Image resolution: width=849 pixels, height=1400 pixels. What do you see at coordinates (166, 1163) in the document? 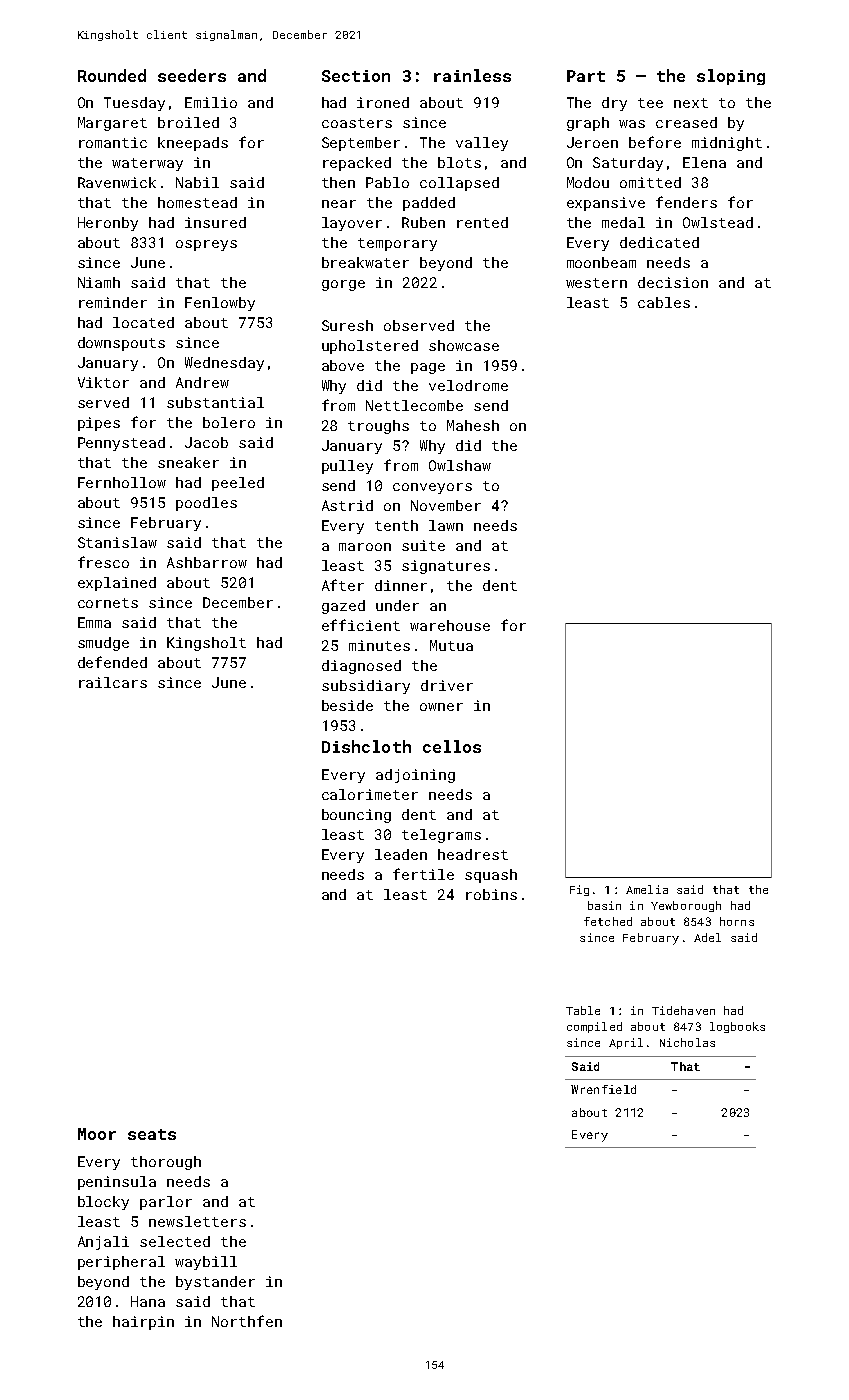
I see `thorough` at bounding box center [166, 1163].
